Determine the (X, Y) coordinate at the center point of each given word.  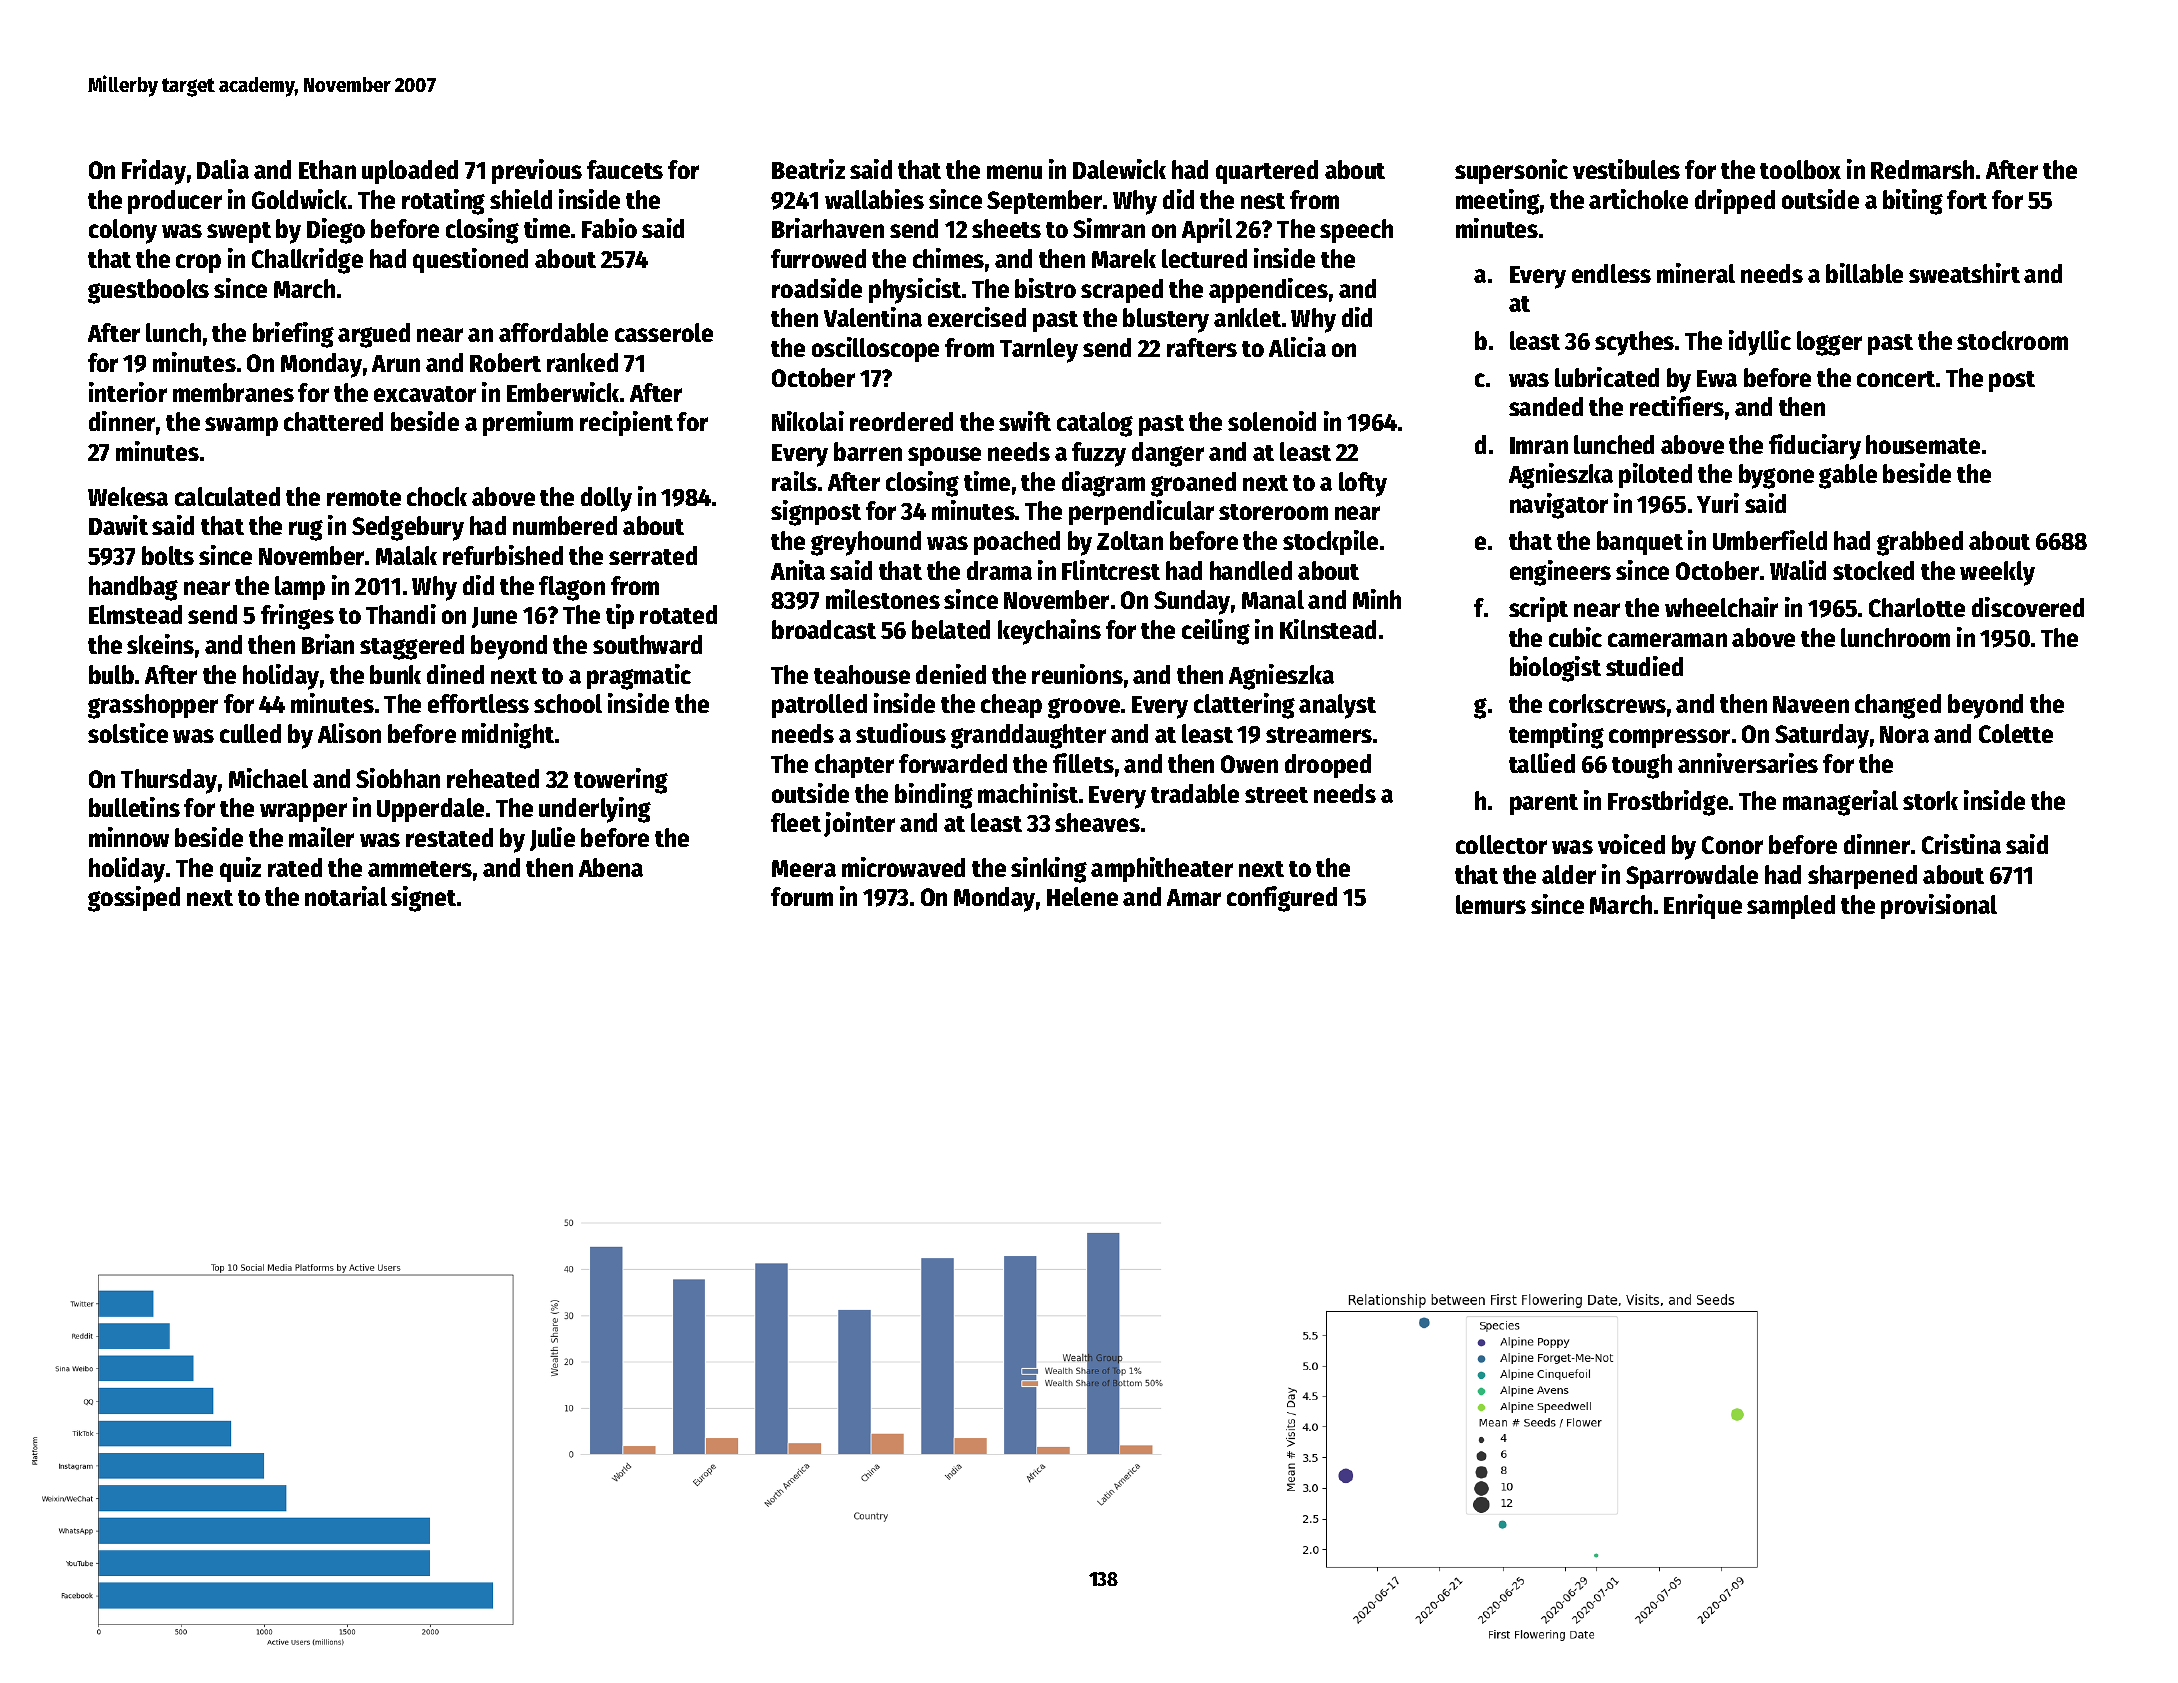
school (568, 703)
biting (1913, 202)
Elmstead (135, 614)
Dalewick (1119, 169)
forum (802, 896)
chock (437, 496)
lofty (1363, 484)
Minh (1377, 599)
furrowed (818, 258)
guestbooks (148, 291)
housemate (1923, 444)
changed (1898, 706)
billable (1864, 273)
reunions (1077, 674)
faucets (625, 169)
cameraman (1667, 640)
